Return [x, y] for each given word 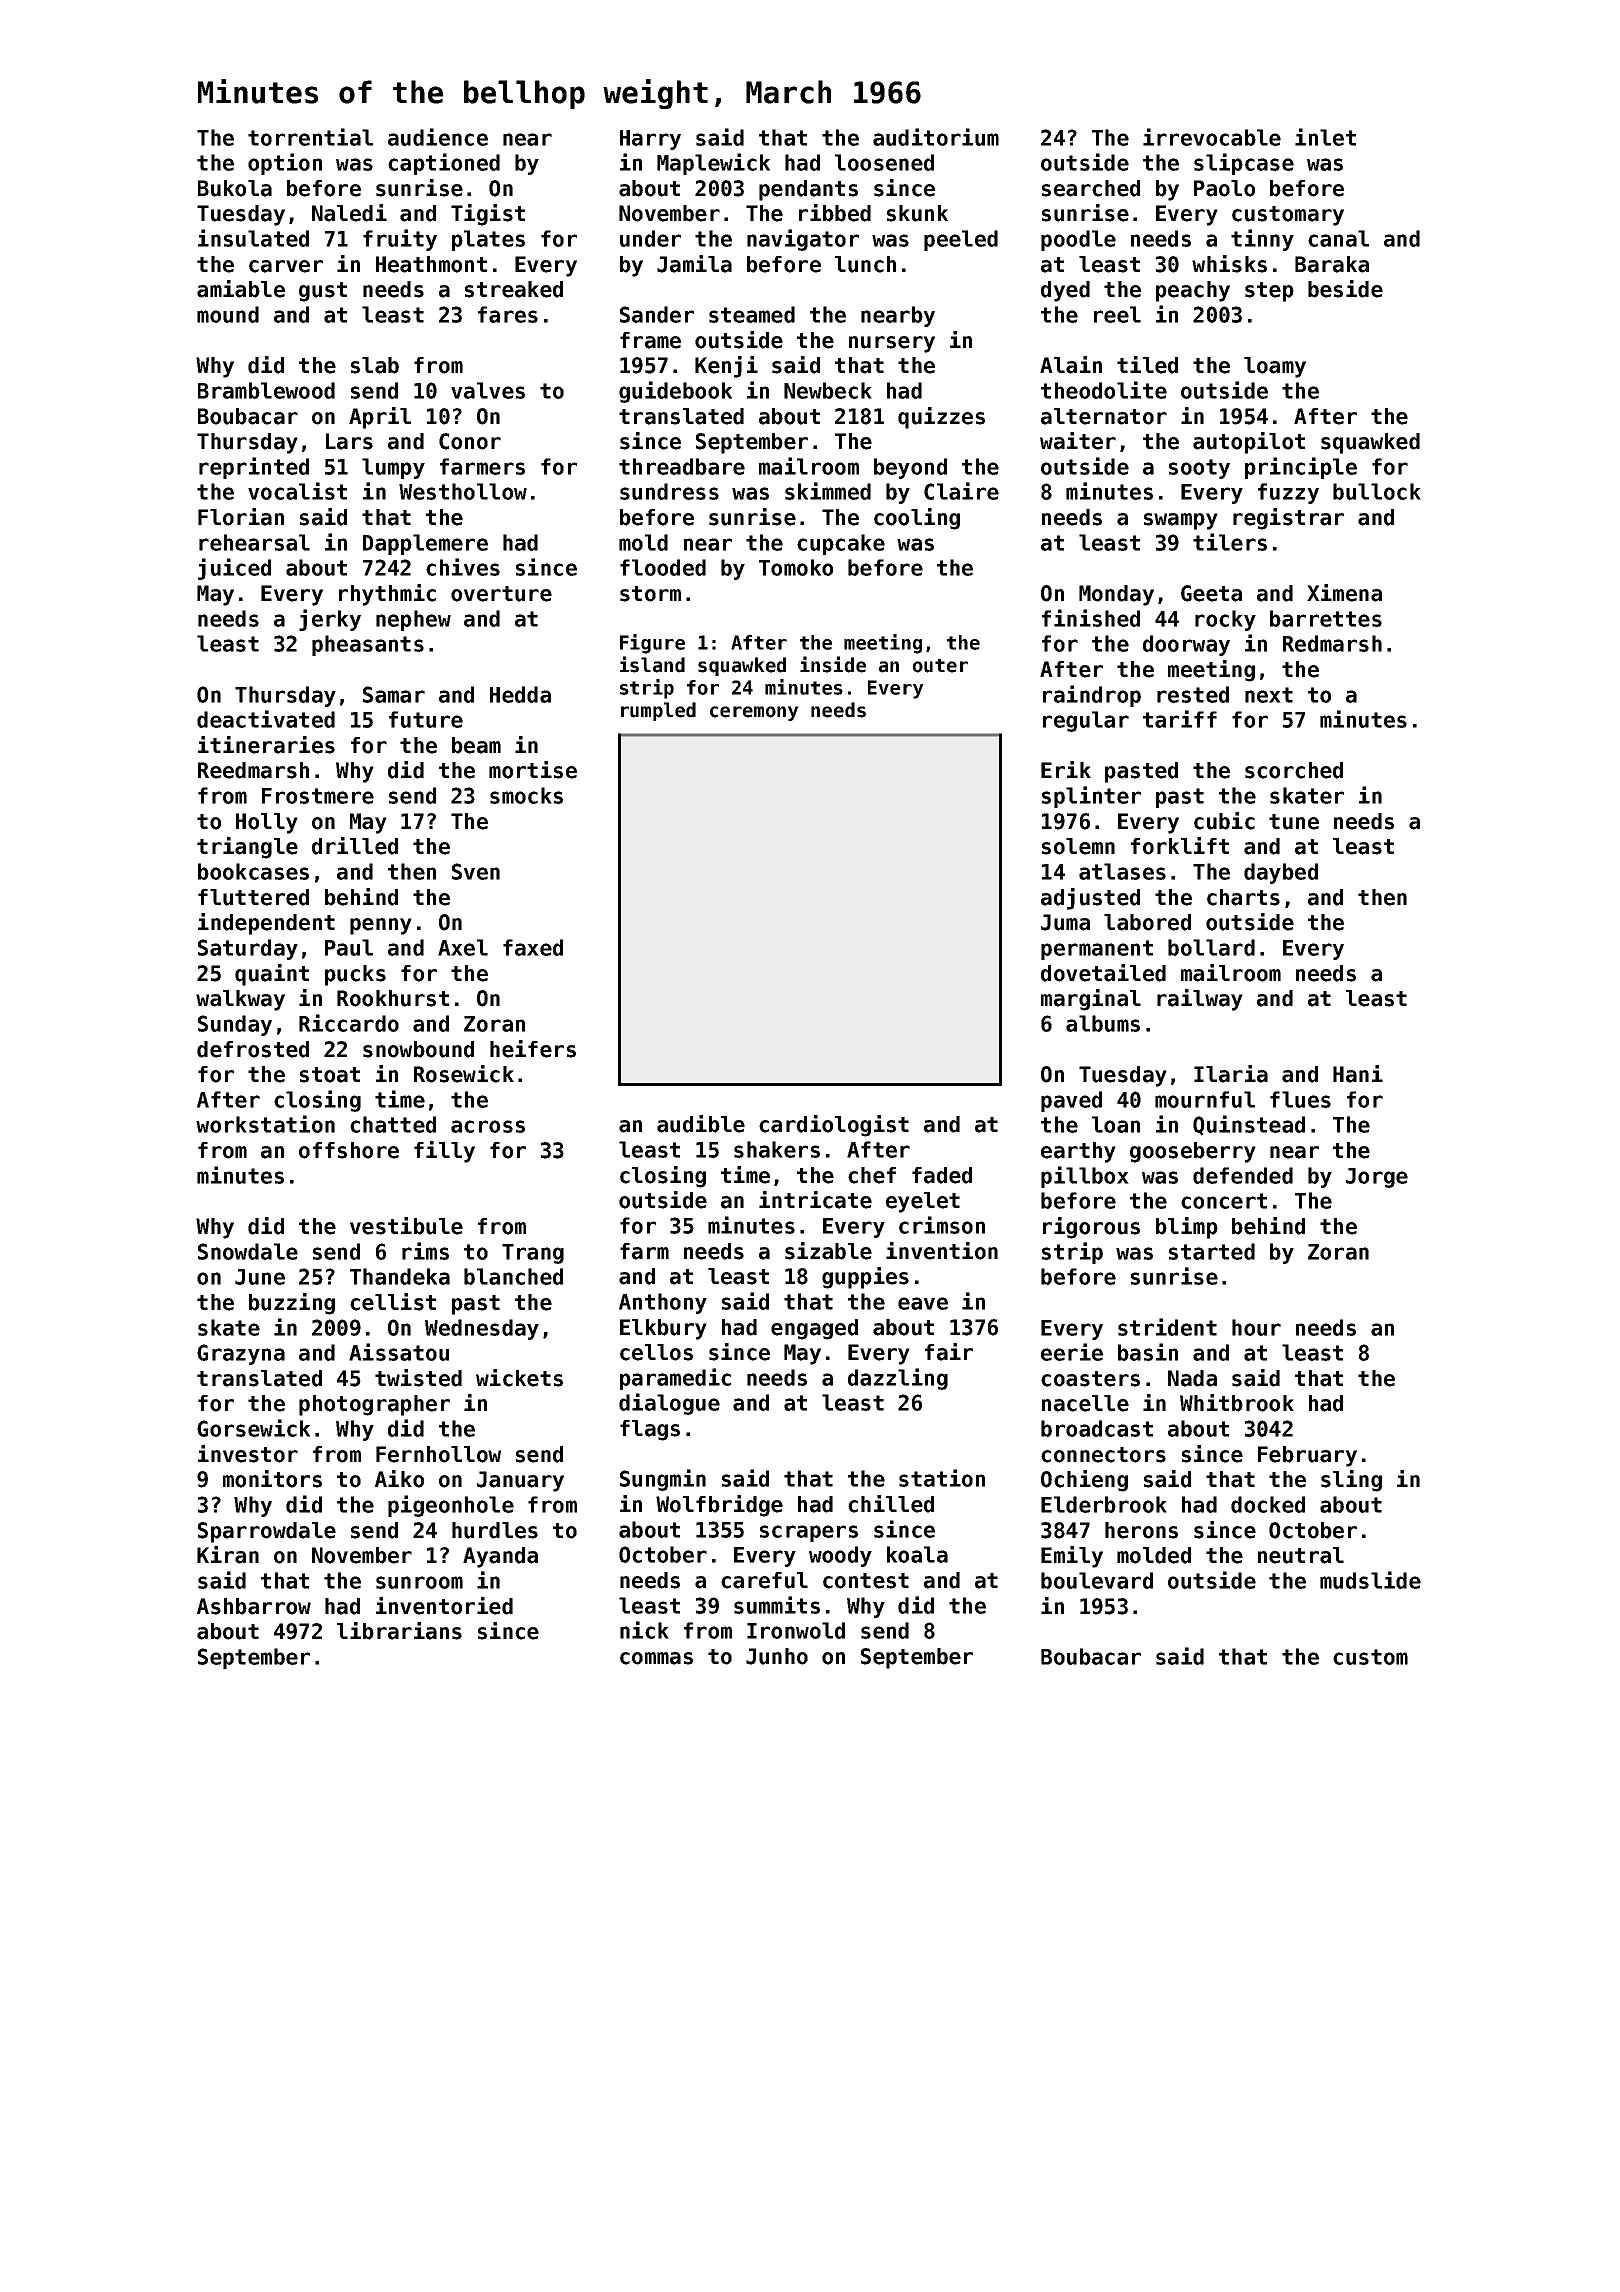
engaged [814, 1329]
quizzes [941, 418]
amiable [241, 289]
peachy [1193, 291]
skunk [917, 213]
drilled [355, 846]
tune [1294, 822]
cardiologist [834, 1126]
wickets [519, 1378]
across [488, 1126]
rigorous [1091, 1228]
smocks [526, 795]
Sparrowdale [267, 1532]
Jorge [1377, 1178]
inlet [1325, 137]
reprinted [254, 468]
